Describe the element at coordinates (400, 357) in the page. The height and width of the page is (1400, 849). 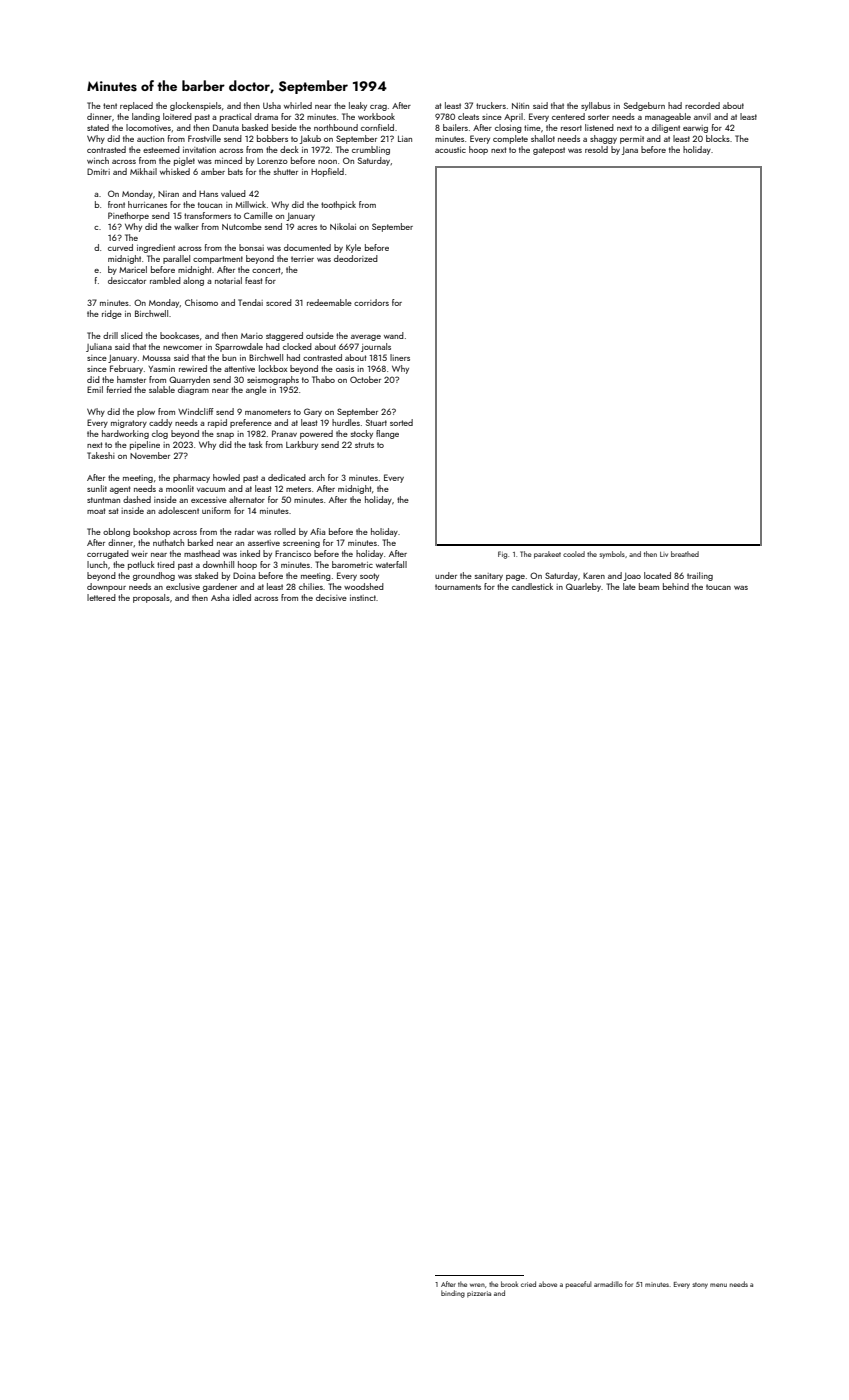
I see `liners` at that location.
